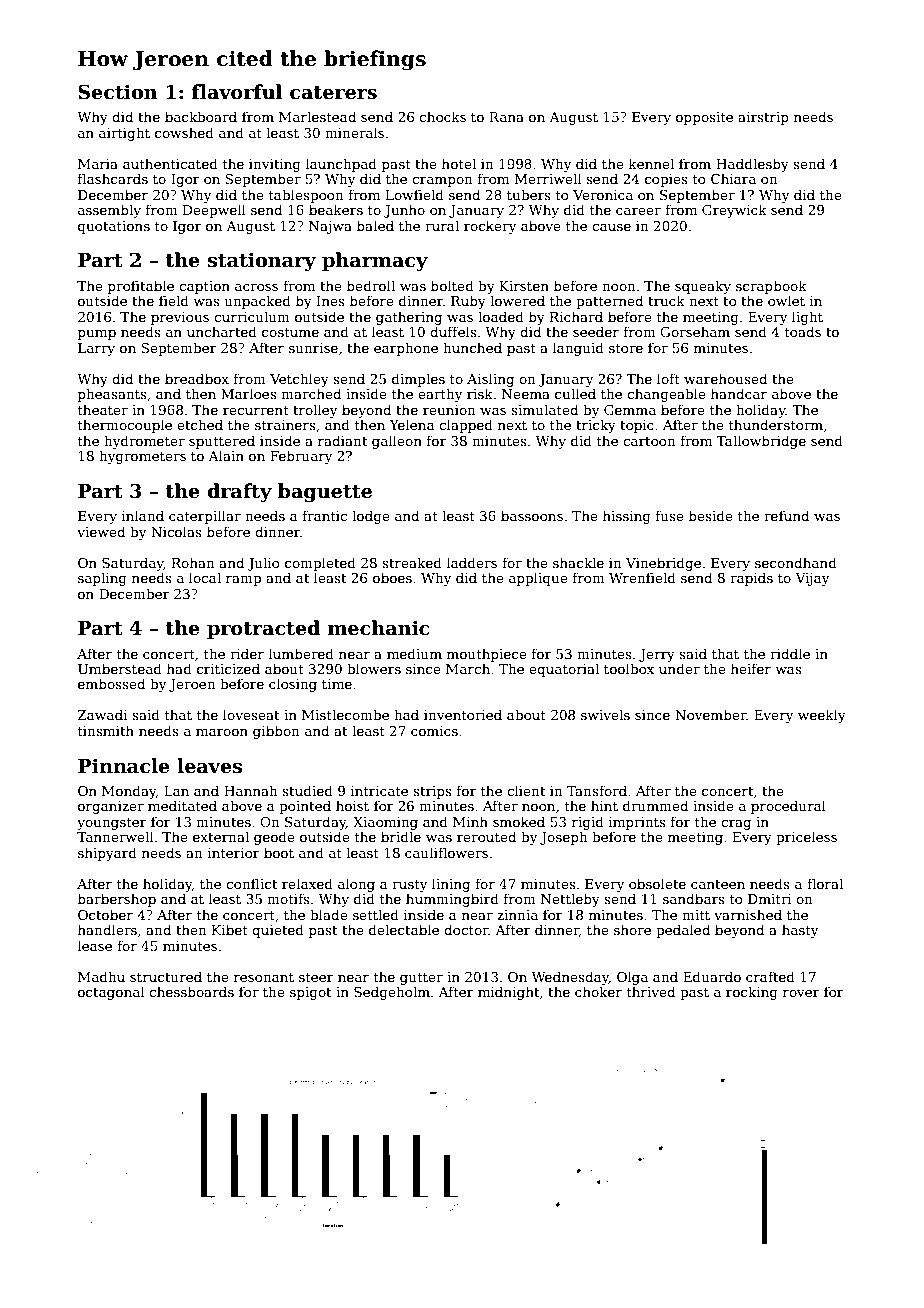  I want to click on Haddlesby, so click(752, 165).
